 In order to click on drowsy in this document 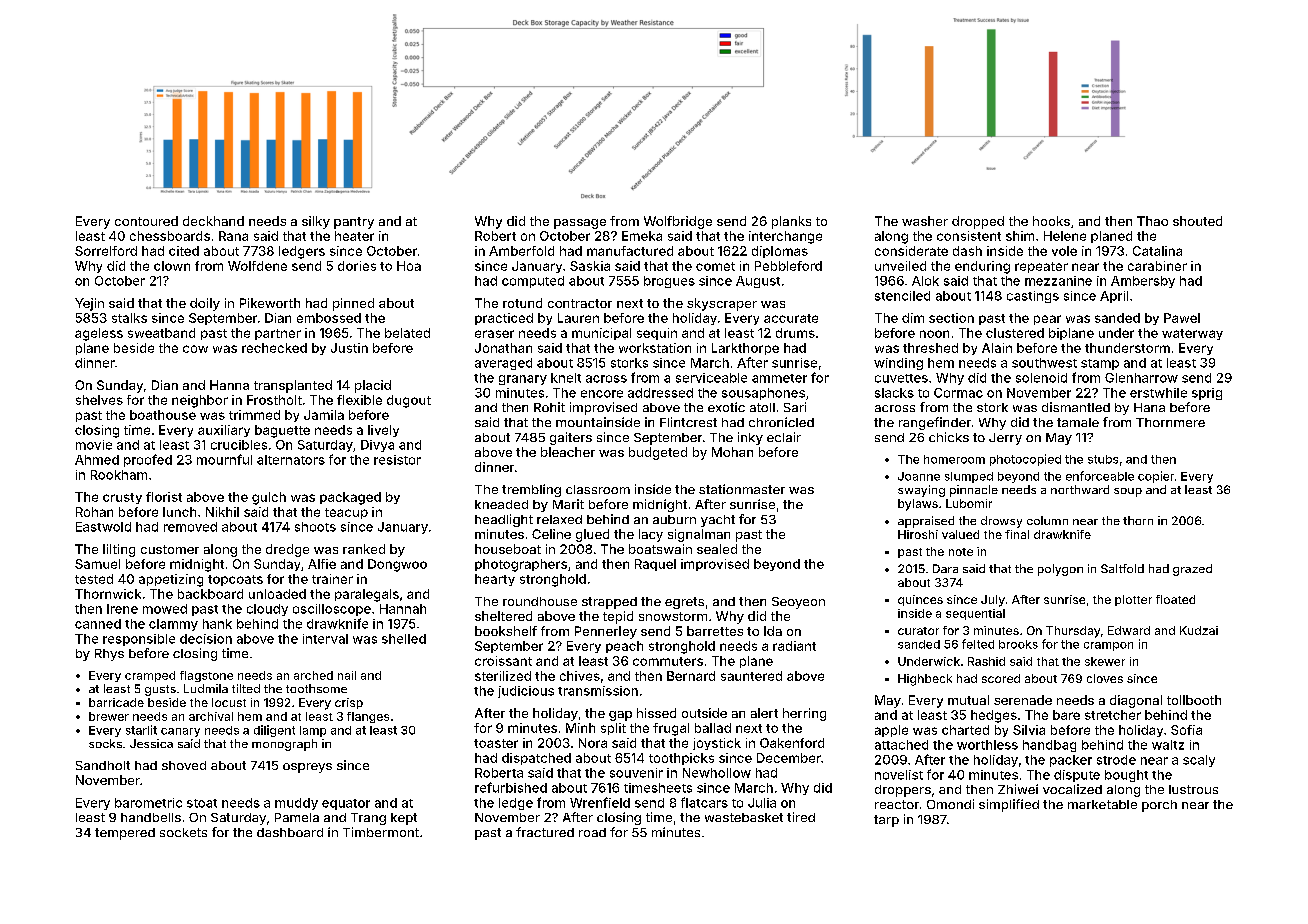, I will do `click(1001, 522)`.
